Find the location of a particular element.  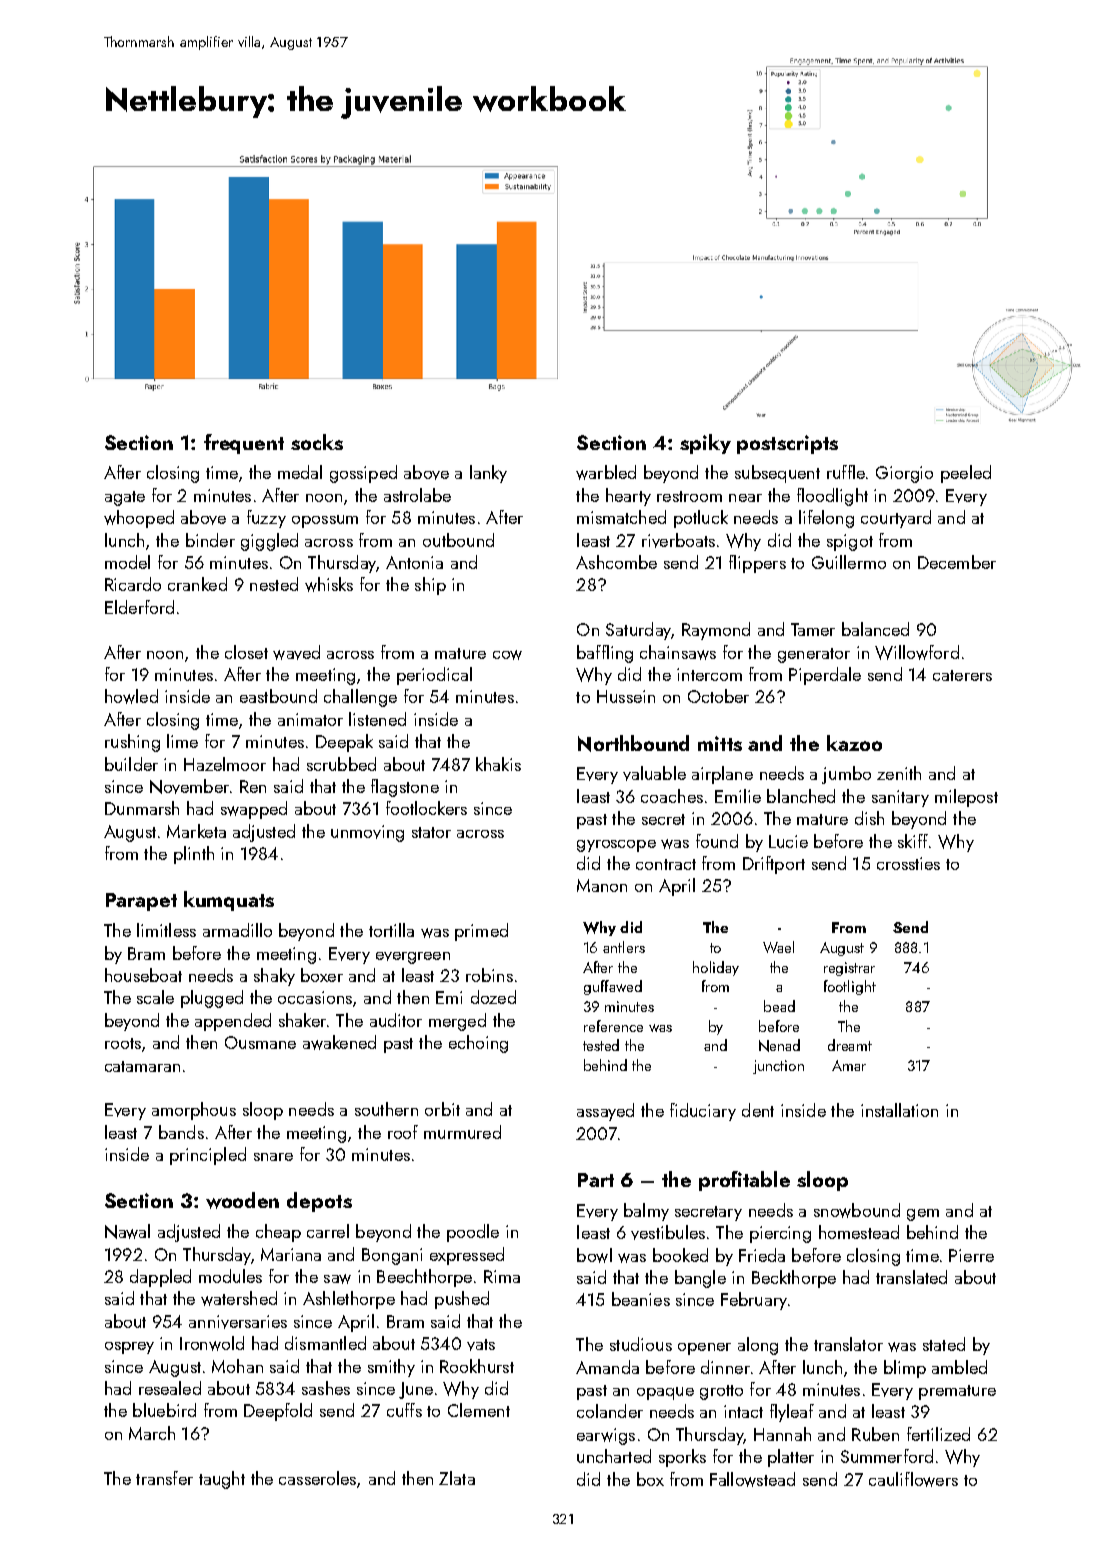

mitts is located at coordinates (720, 743).
